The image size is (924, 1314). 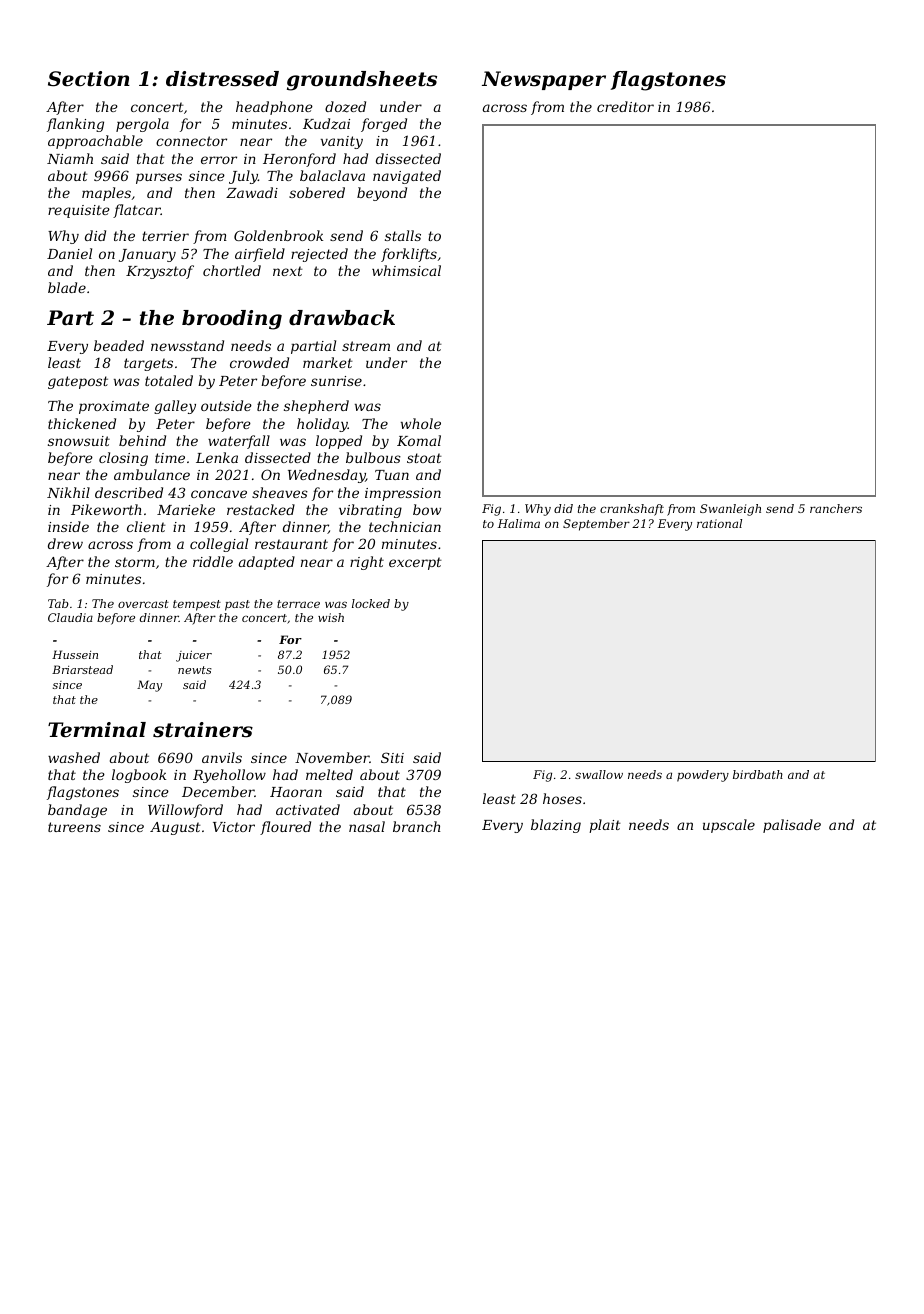 I want to click on technician, so click(x=405, y=526).
